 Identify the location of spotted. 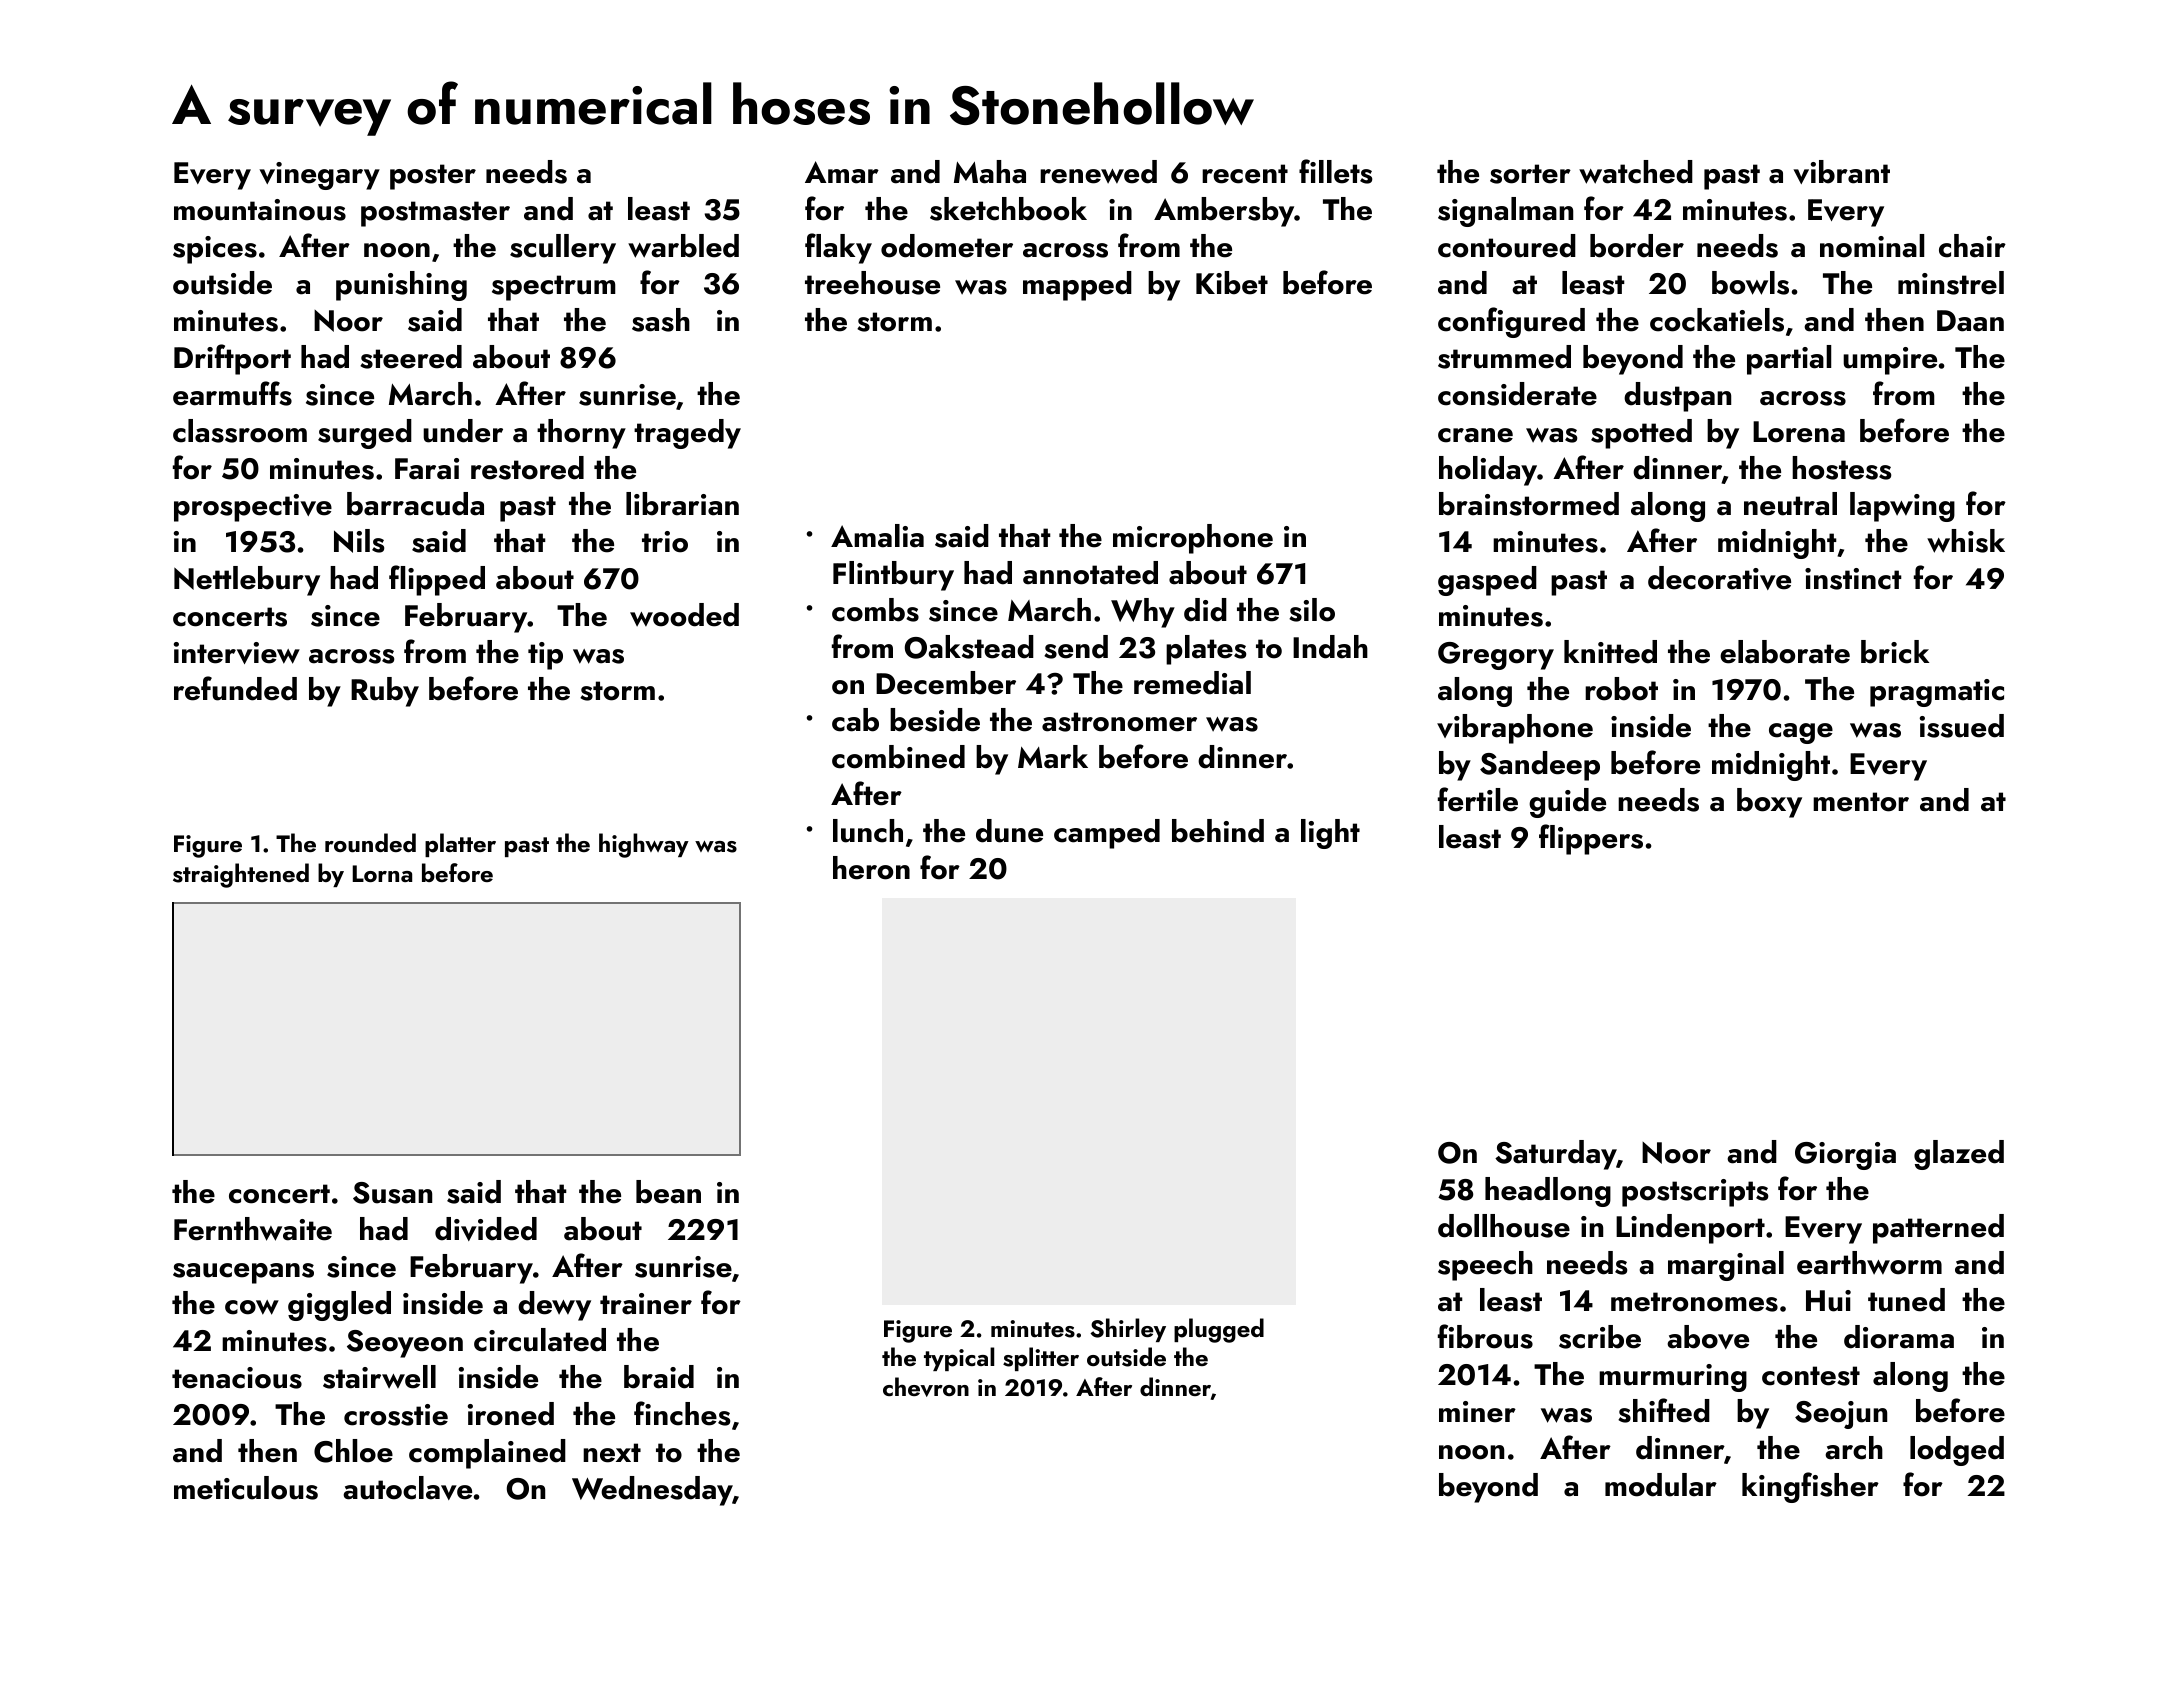
(1641, 434).
